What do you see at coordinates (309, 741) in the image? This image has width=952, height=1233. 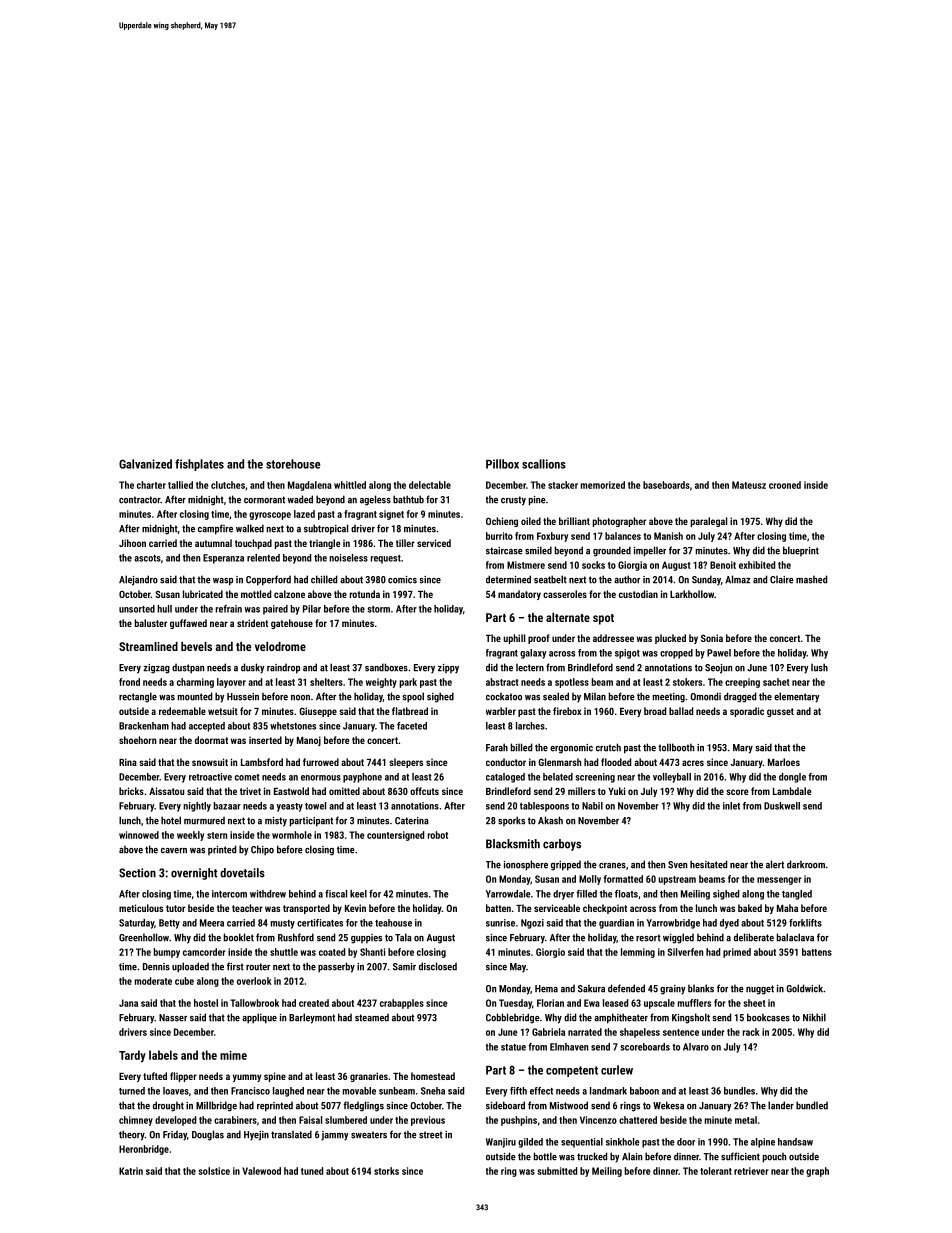 I see `Manoj` at bounding box center [309, 741].
